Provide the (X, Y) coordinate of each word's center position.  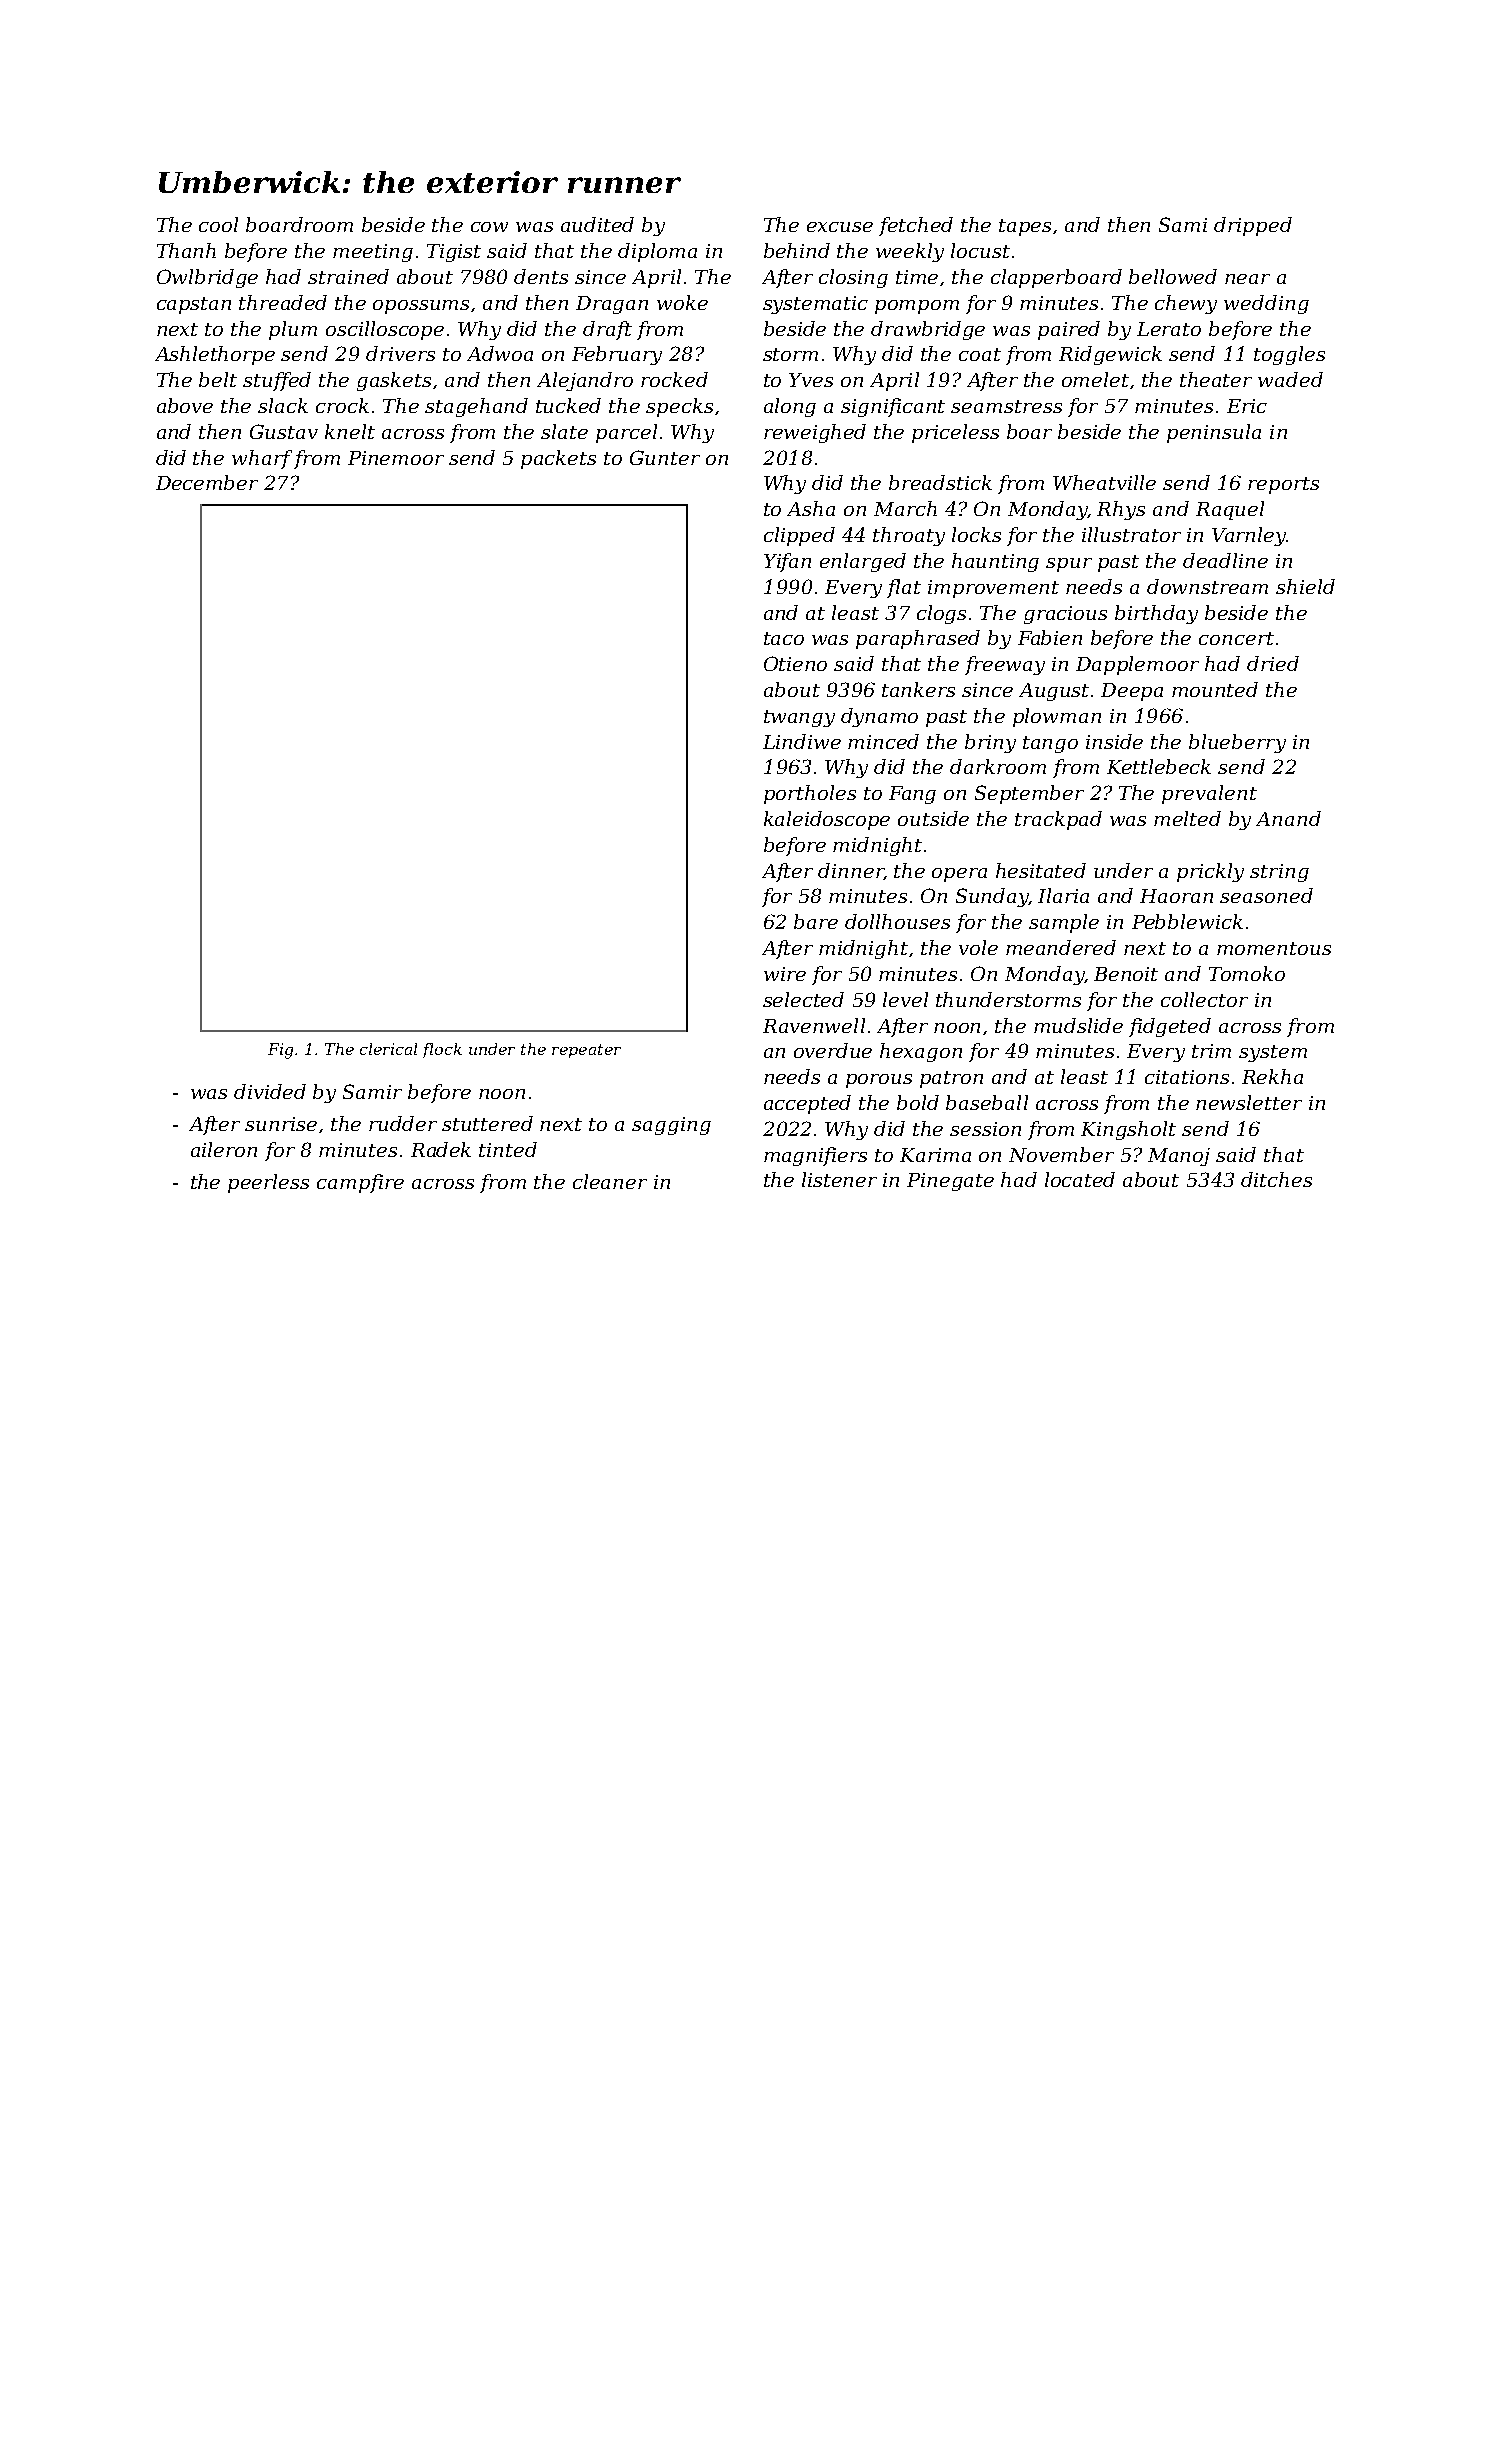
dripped (1253, 226)
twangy (799, 718)
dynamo (879, 717)
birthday (1156, 614)
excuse (840, 227)
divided (270, 1091)
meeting (373, 253)
